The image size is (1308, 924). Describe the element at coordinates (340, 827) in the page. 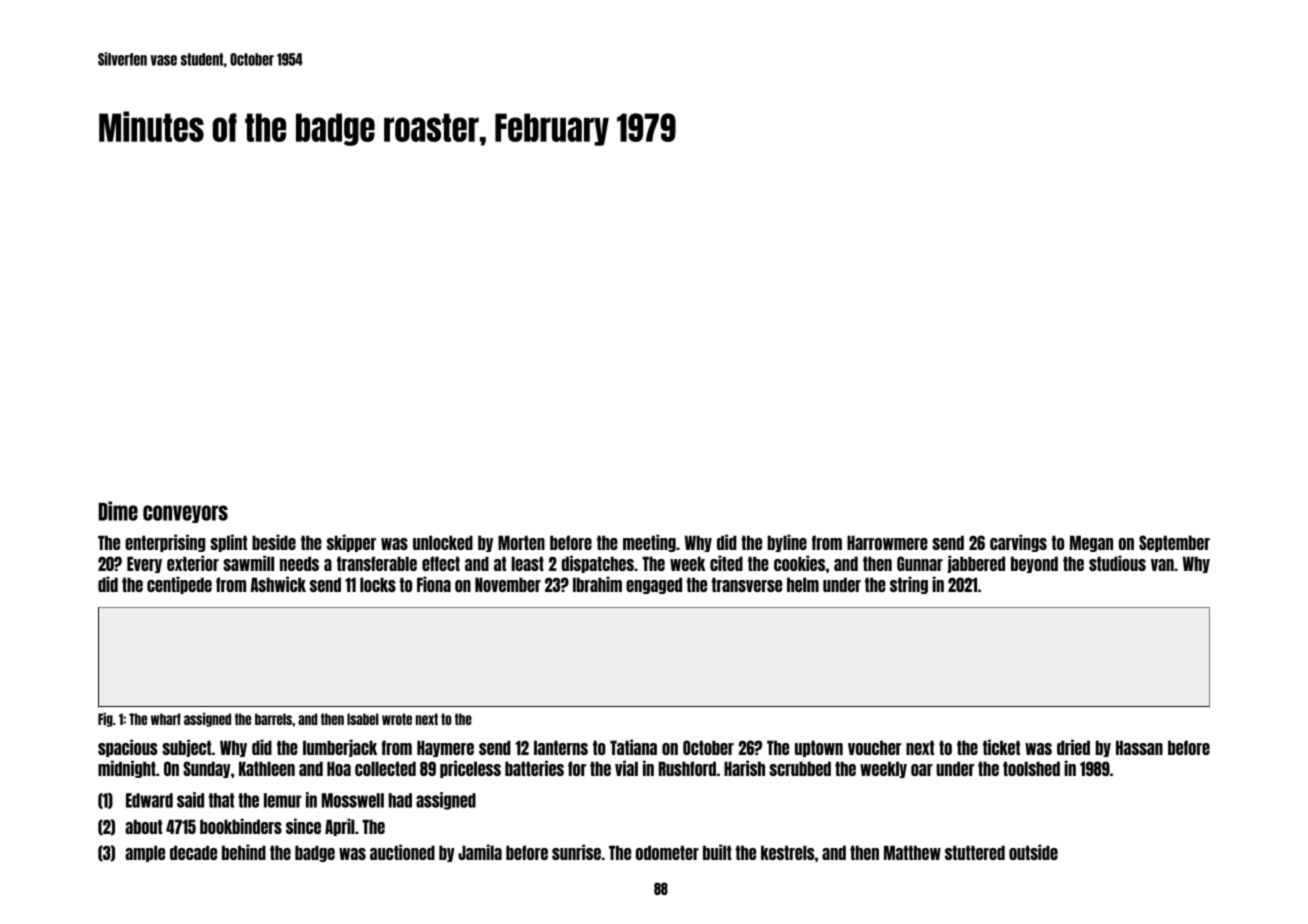

I see `April` at that location.
